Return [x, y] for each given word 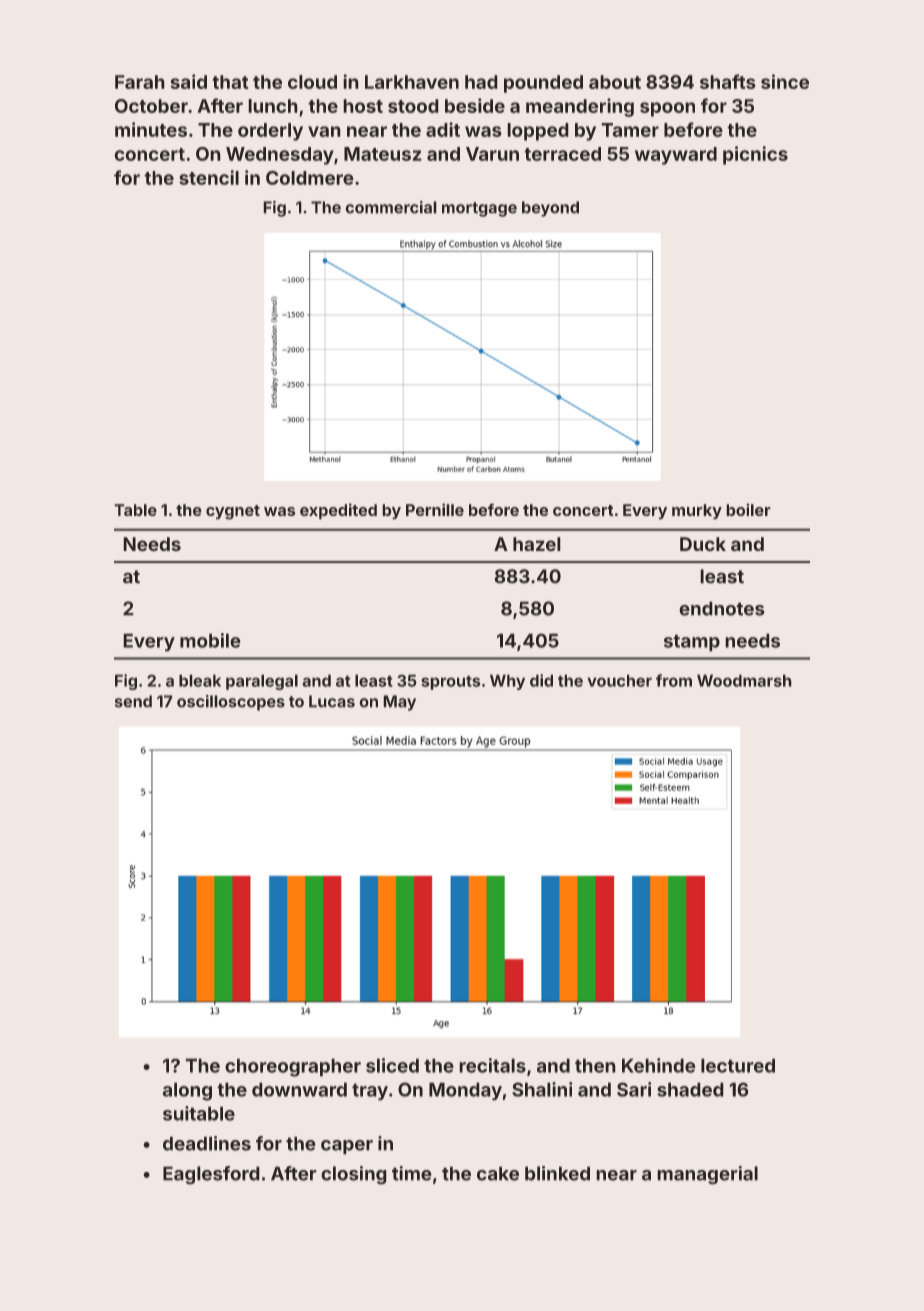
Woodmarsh [744, 680]
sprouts [450, 682]
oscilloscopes [231, 703]
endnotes [722, 608]
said [188, 81]
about [615, 82]
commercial [391, 207]
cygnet [233, 512]
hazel [537, 544]
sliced [392, 1065]
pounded [543, 84]
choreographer [293, 1067]
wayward [676, 156]
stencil [209, 177]
